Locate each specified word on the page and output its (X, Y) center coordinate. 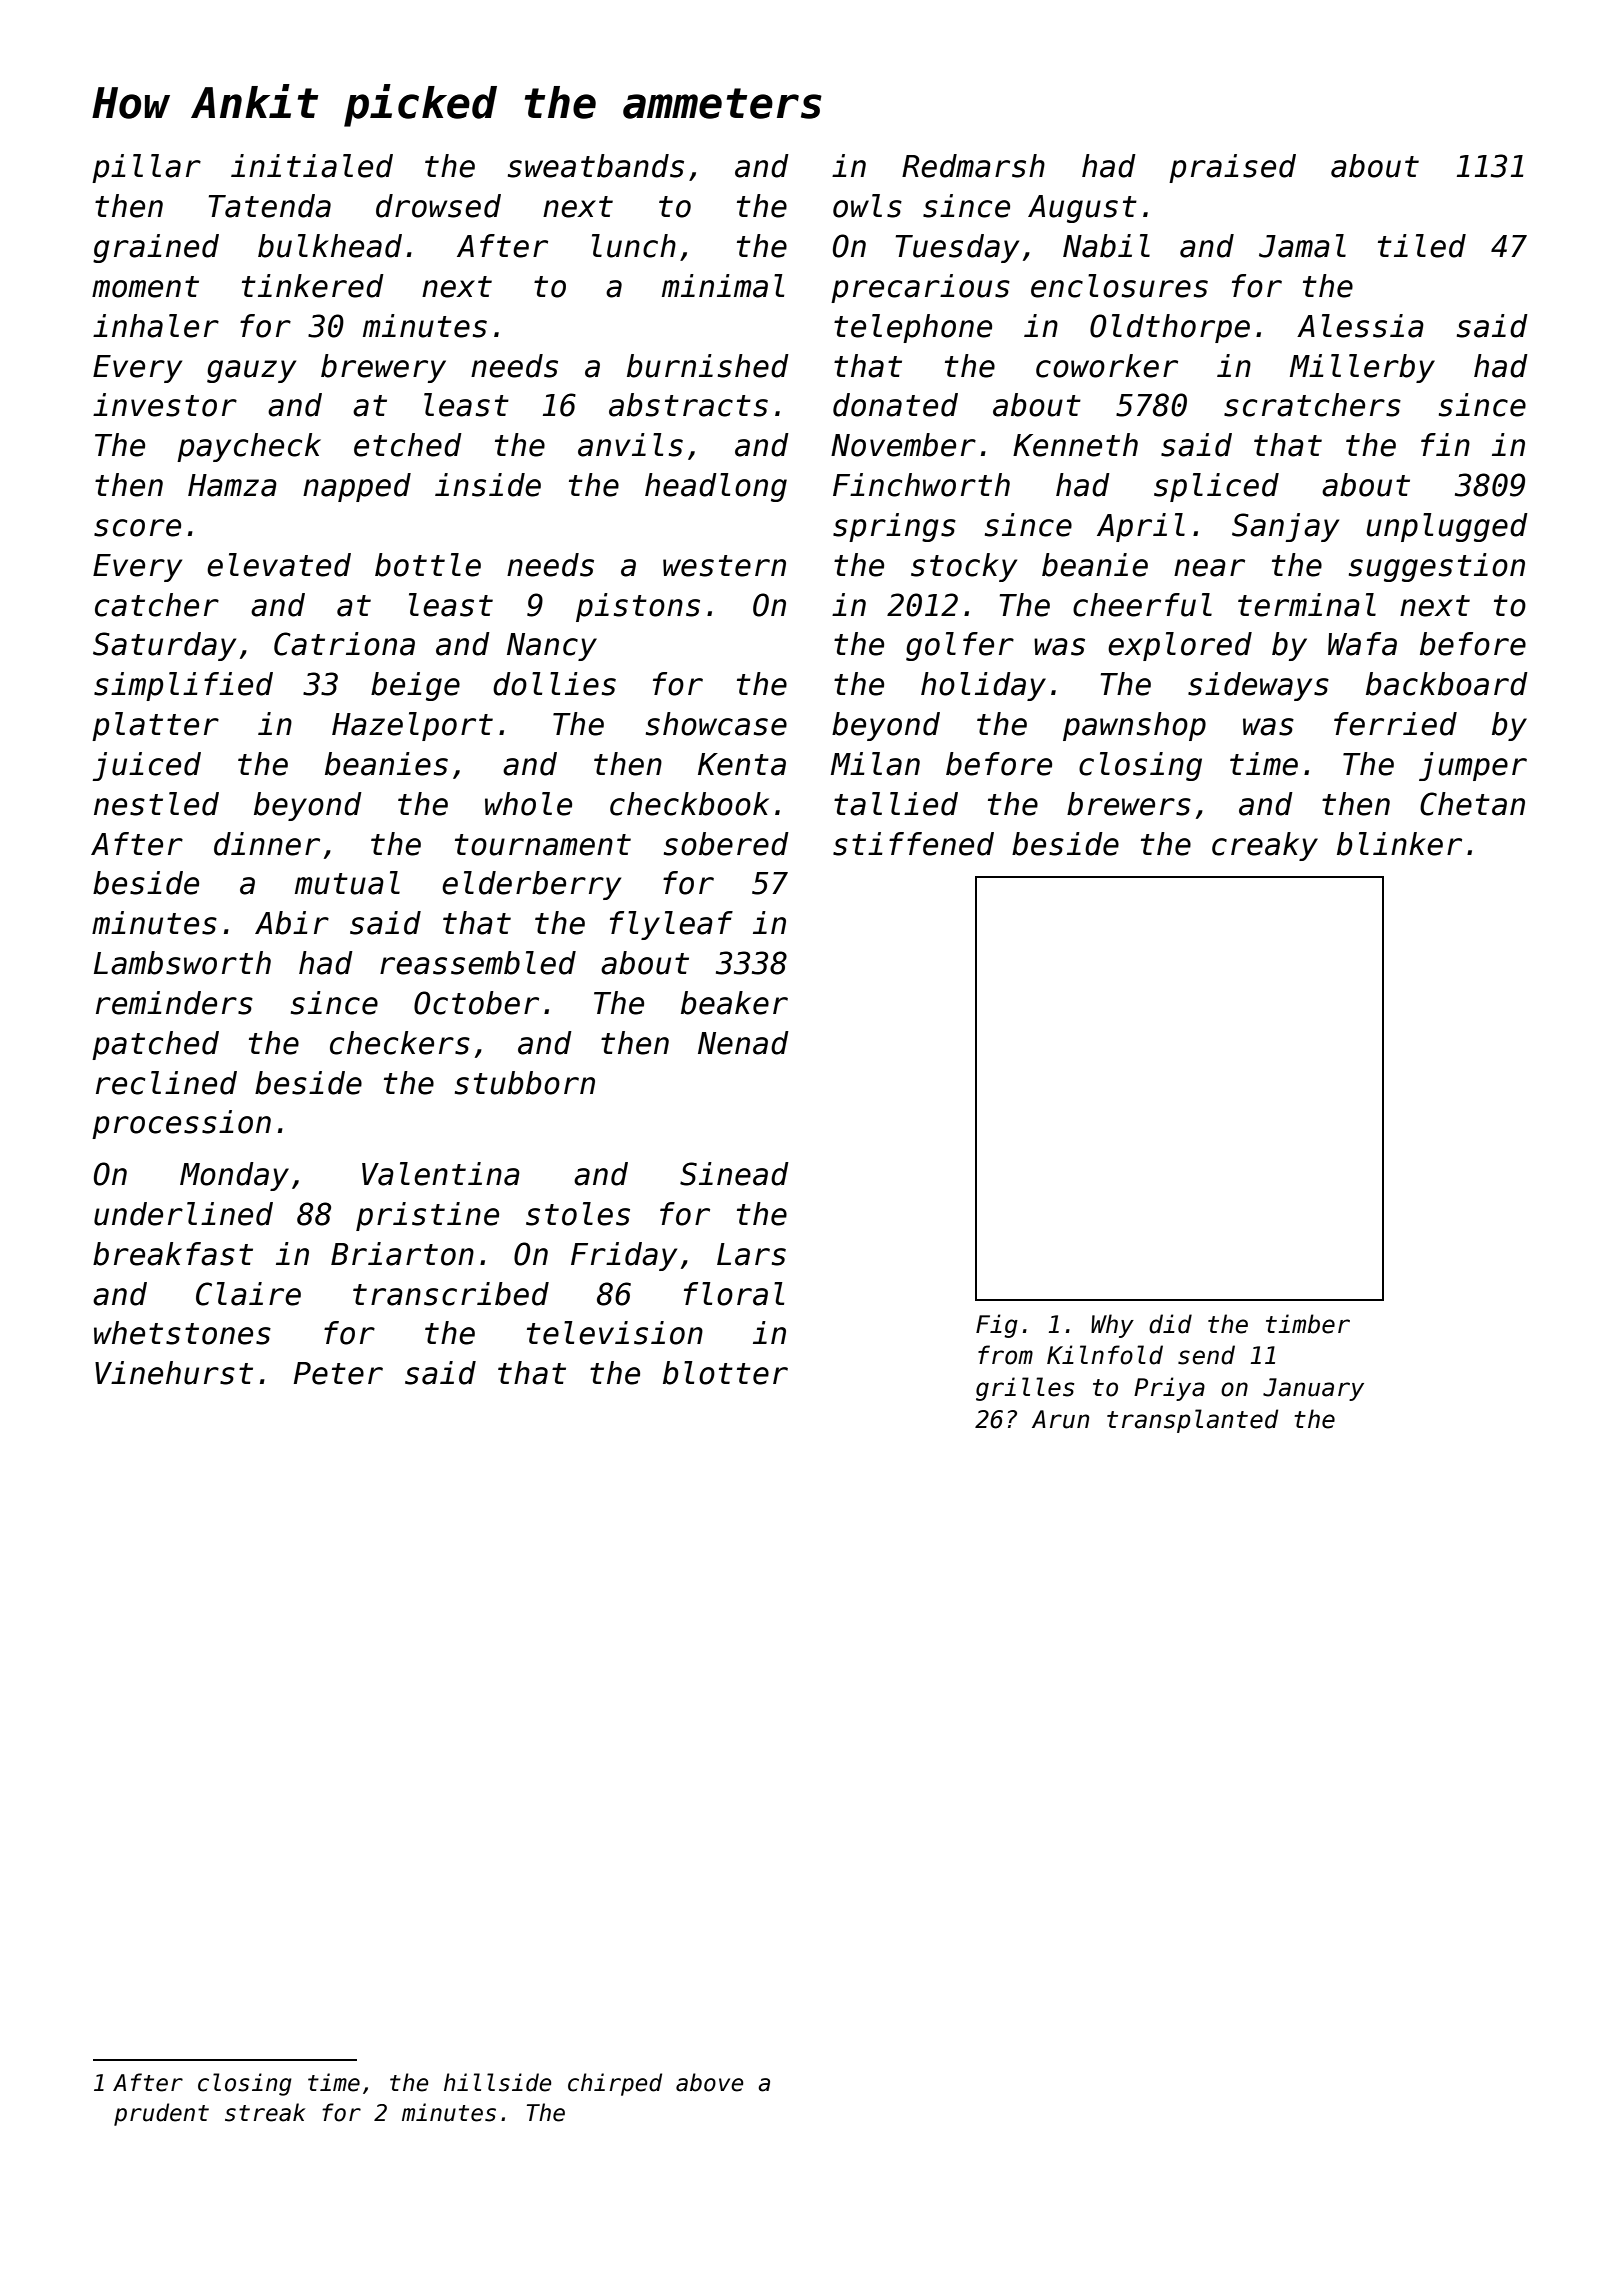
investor (165, 405)
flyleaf (671, 925)
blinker (1399, 844)
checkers (400, 1043)
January (1313, 1389)
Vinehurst (174, 1373)
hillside (497, 2082)
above (709, 2082)
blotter (725, 1373)
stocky (964, 567)
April (1141, 527)
